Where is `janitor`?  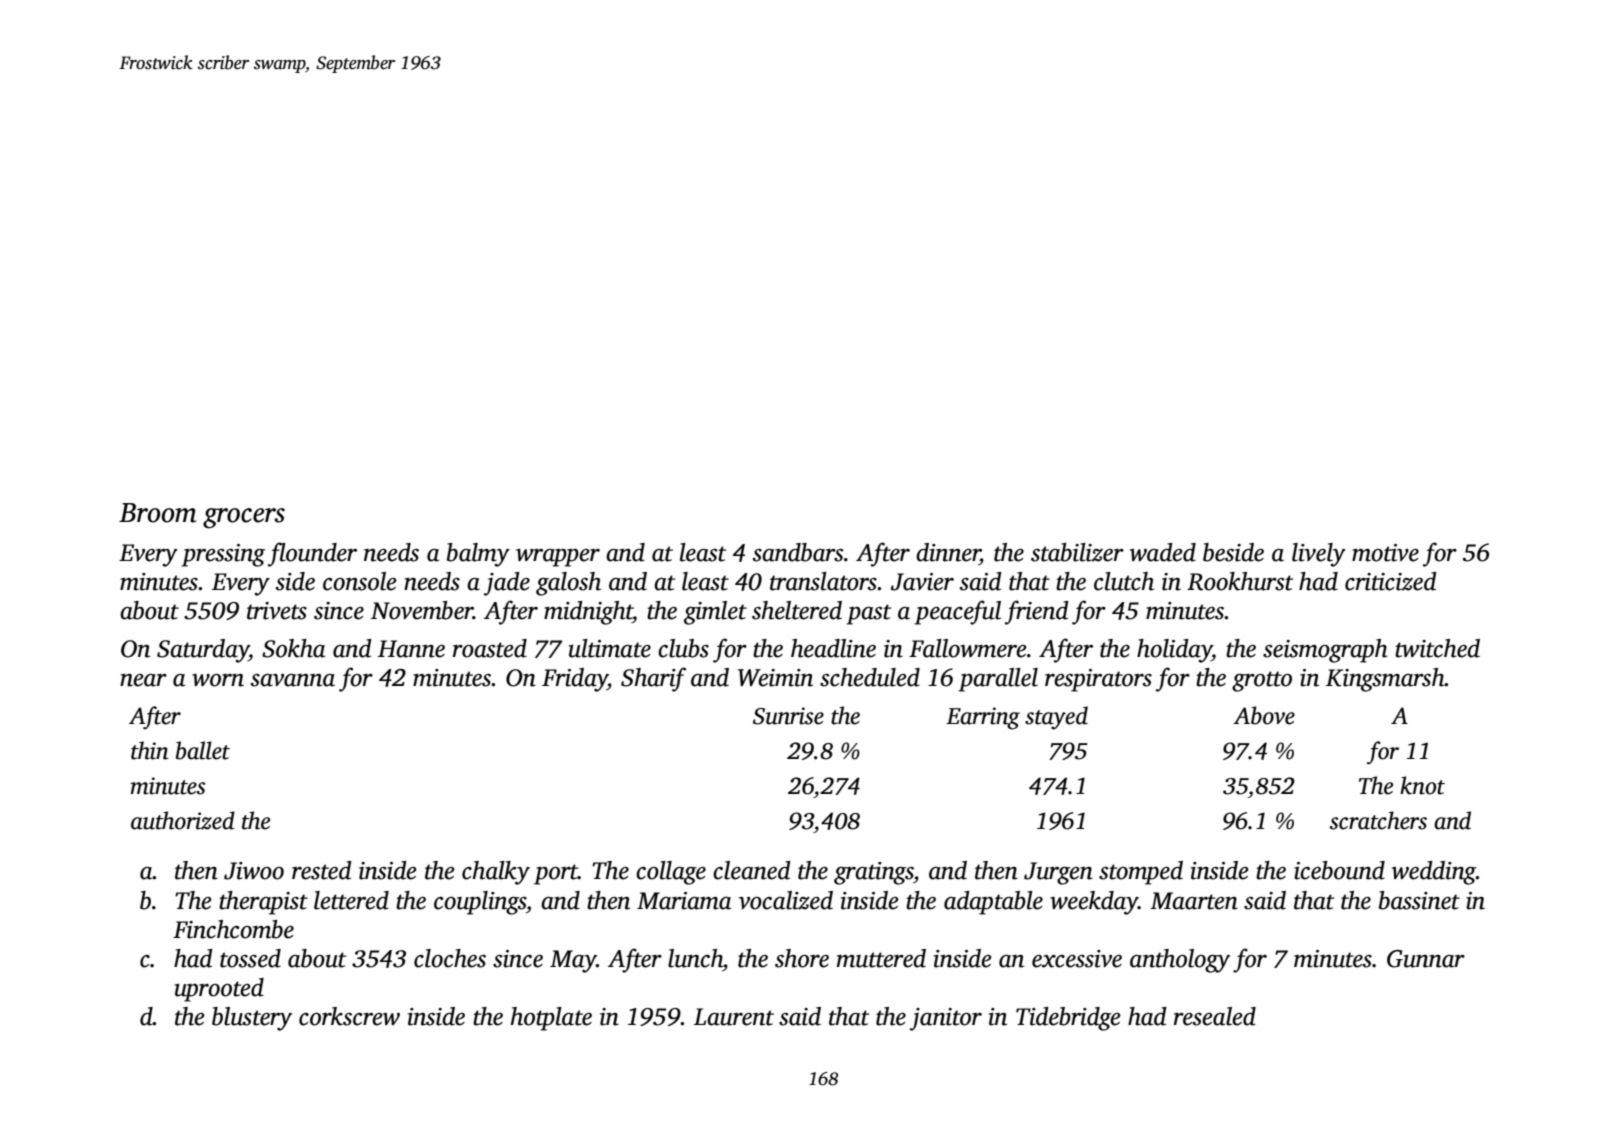
janitor is located at coordinates (946, 1019).
